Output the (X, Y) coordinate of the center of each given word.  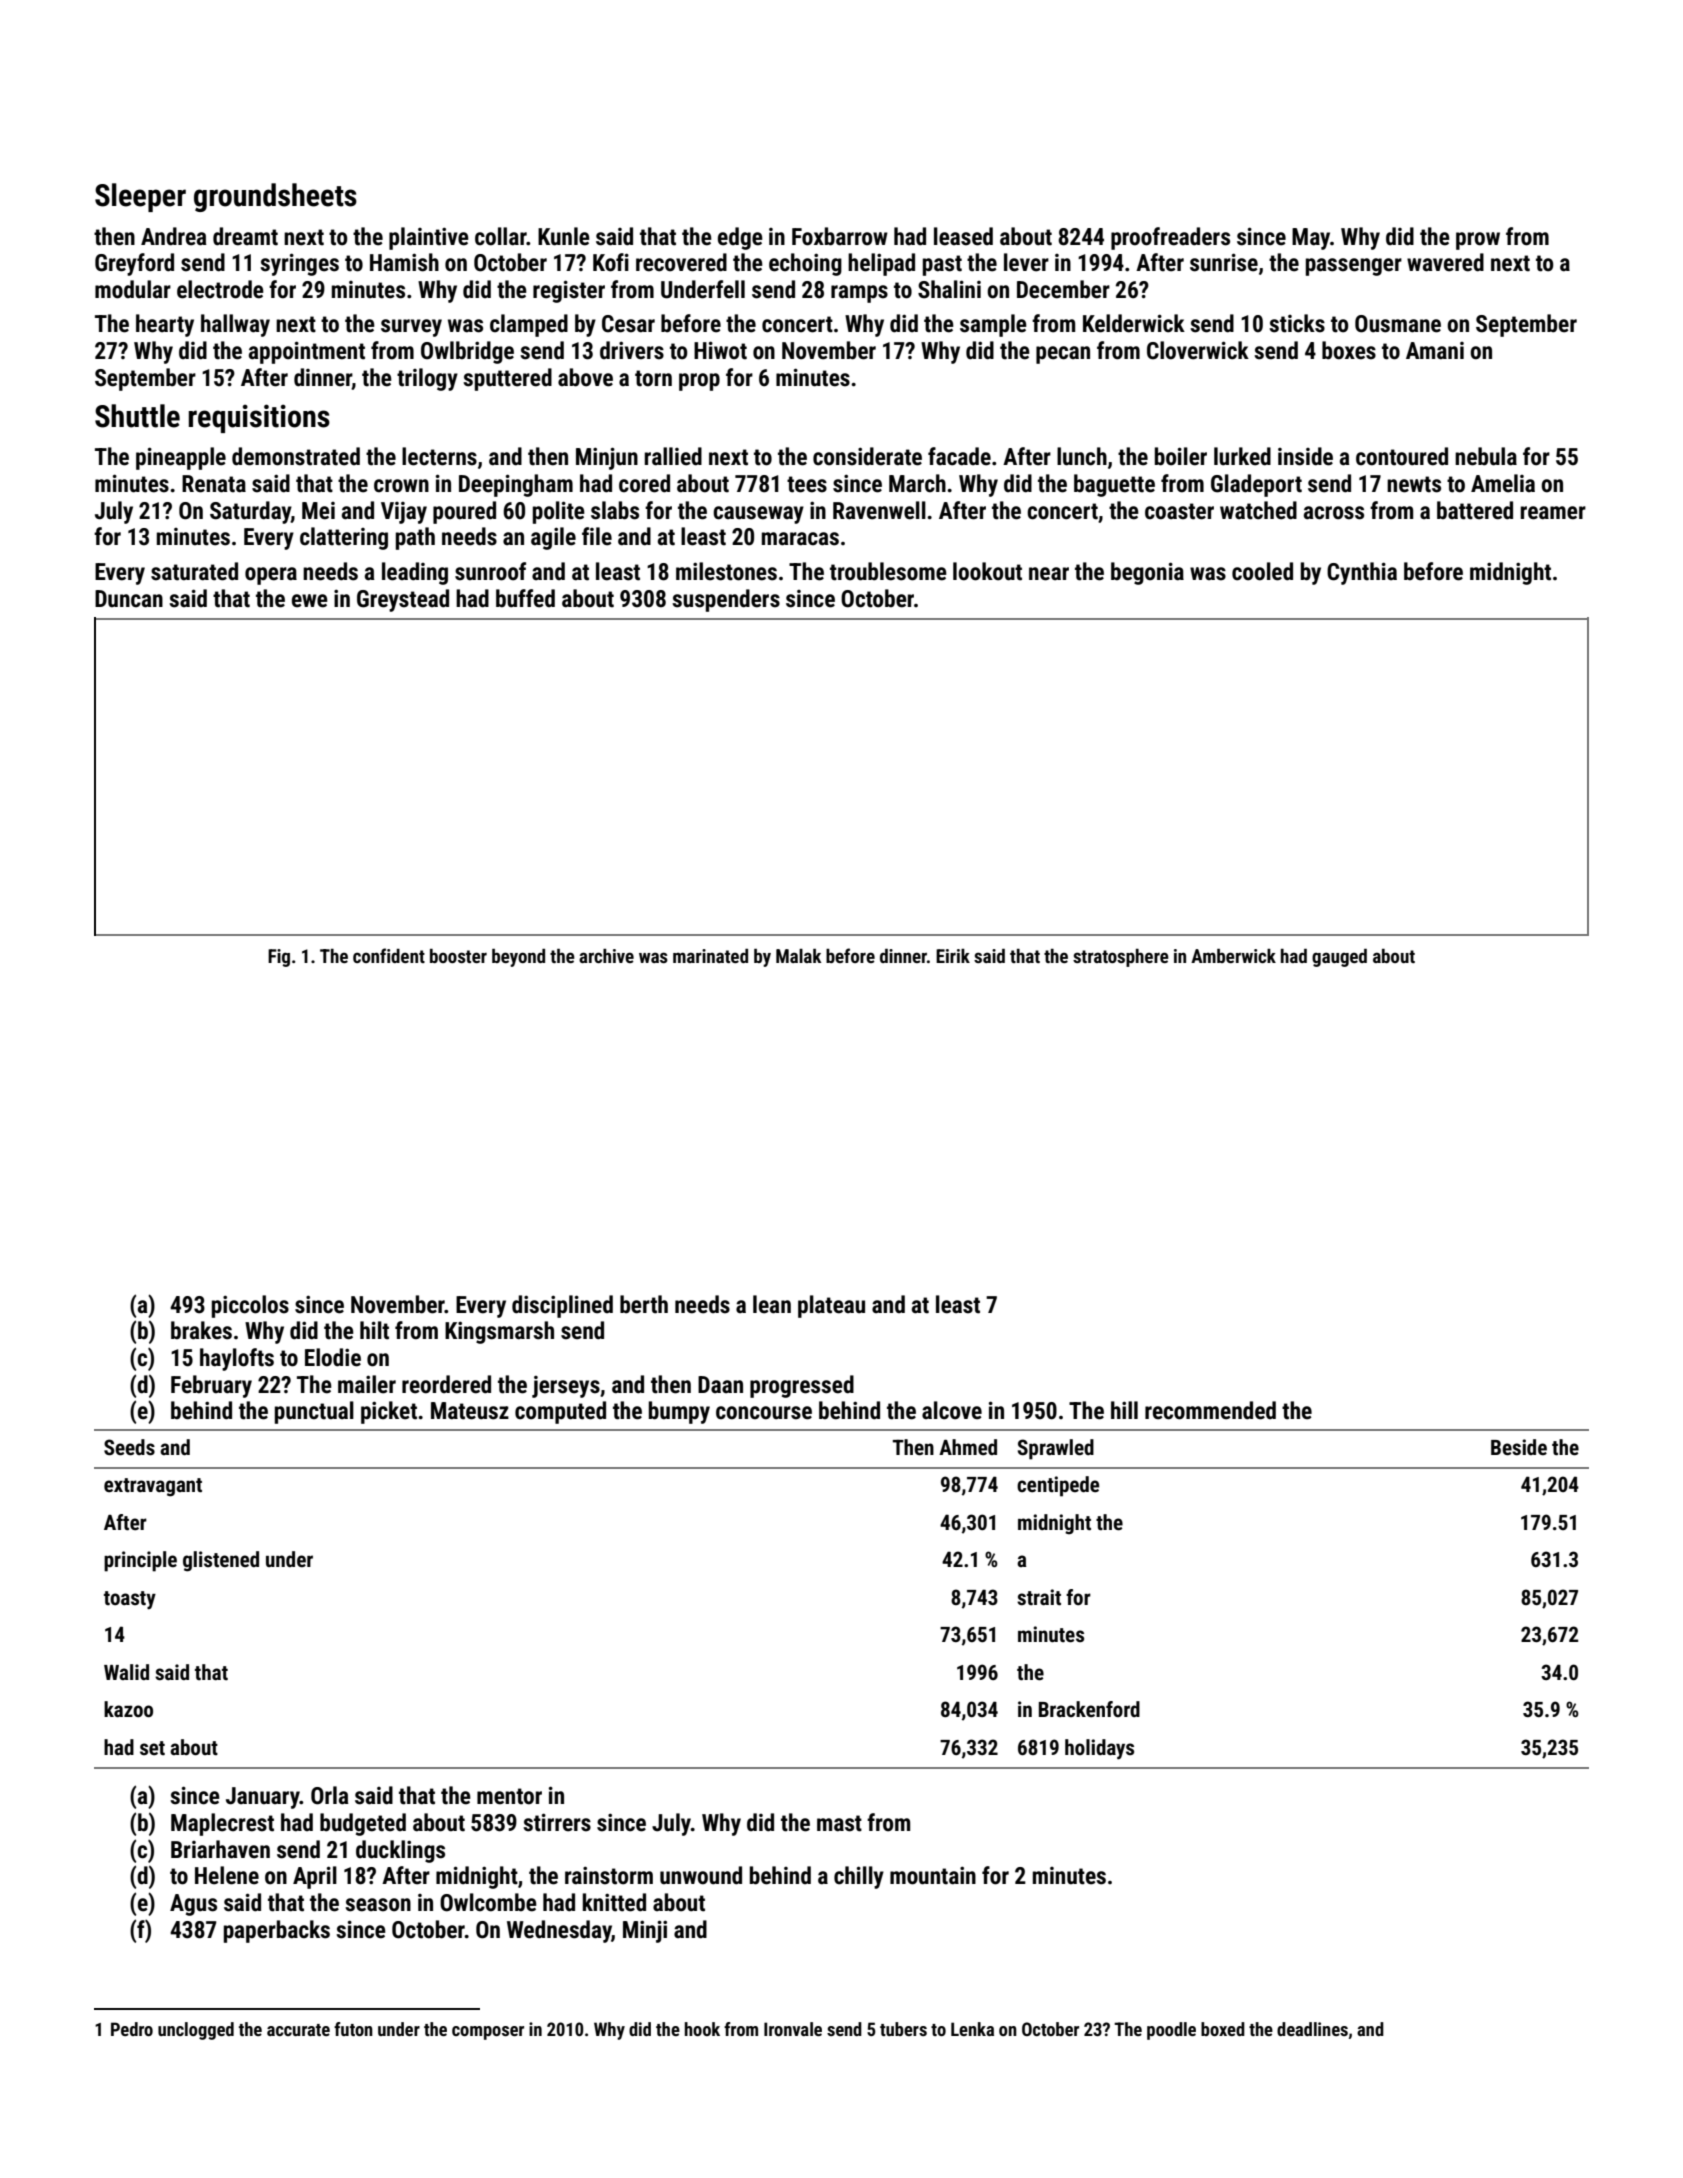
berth (644, 1304)
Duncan (129, 599)
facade (959, 456)
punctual (314, 1412)
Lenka (972, 2029)
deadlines (1312, 2029)
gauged (1339, 958)
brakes (201, 1330)
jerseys (566, 1387)
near (1049, 574)
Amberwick (1233, 956)
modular (133, 289)
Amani (1435, 351)
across (1334, 513)
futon (353, 2029)
